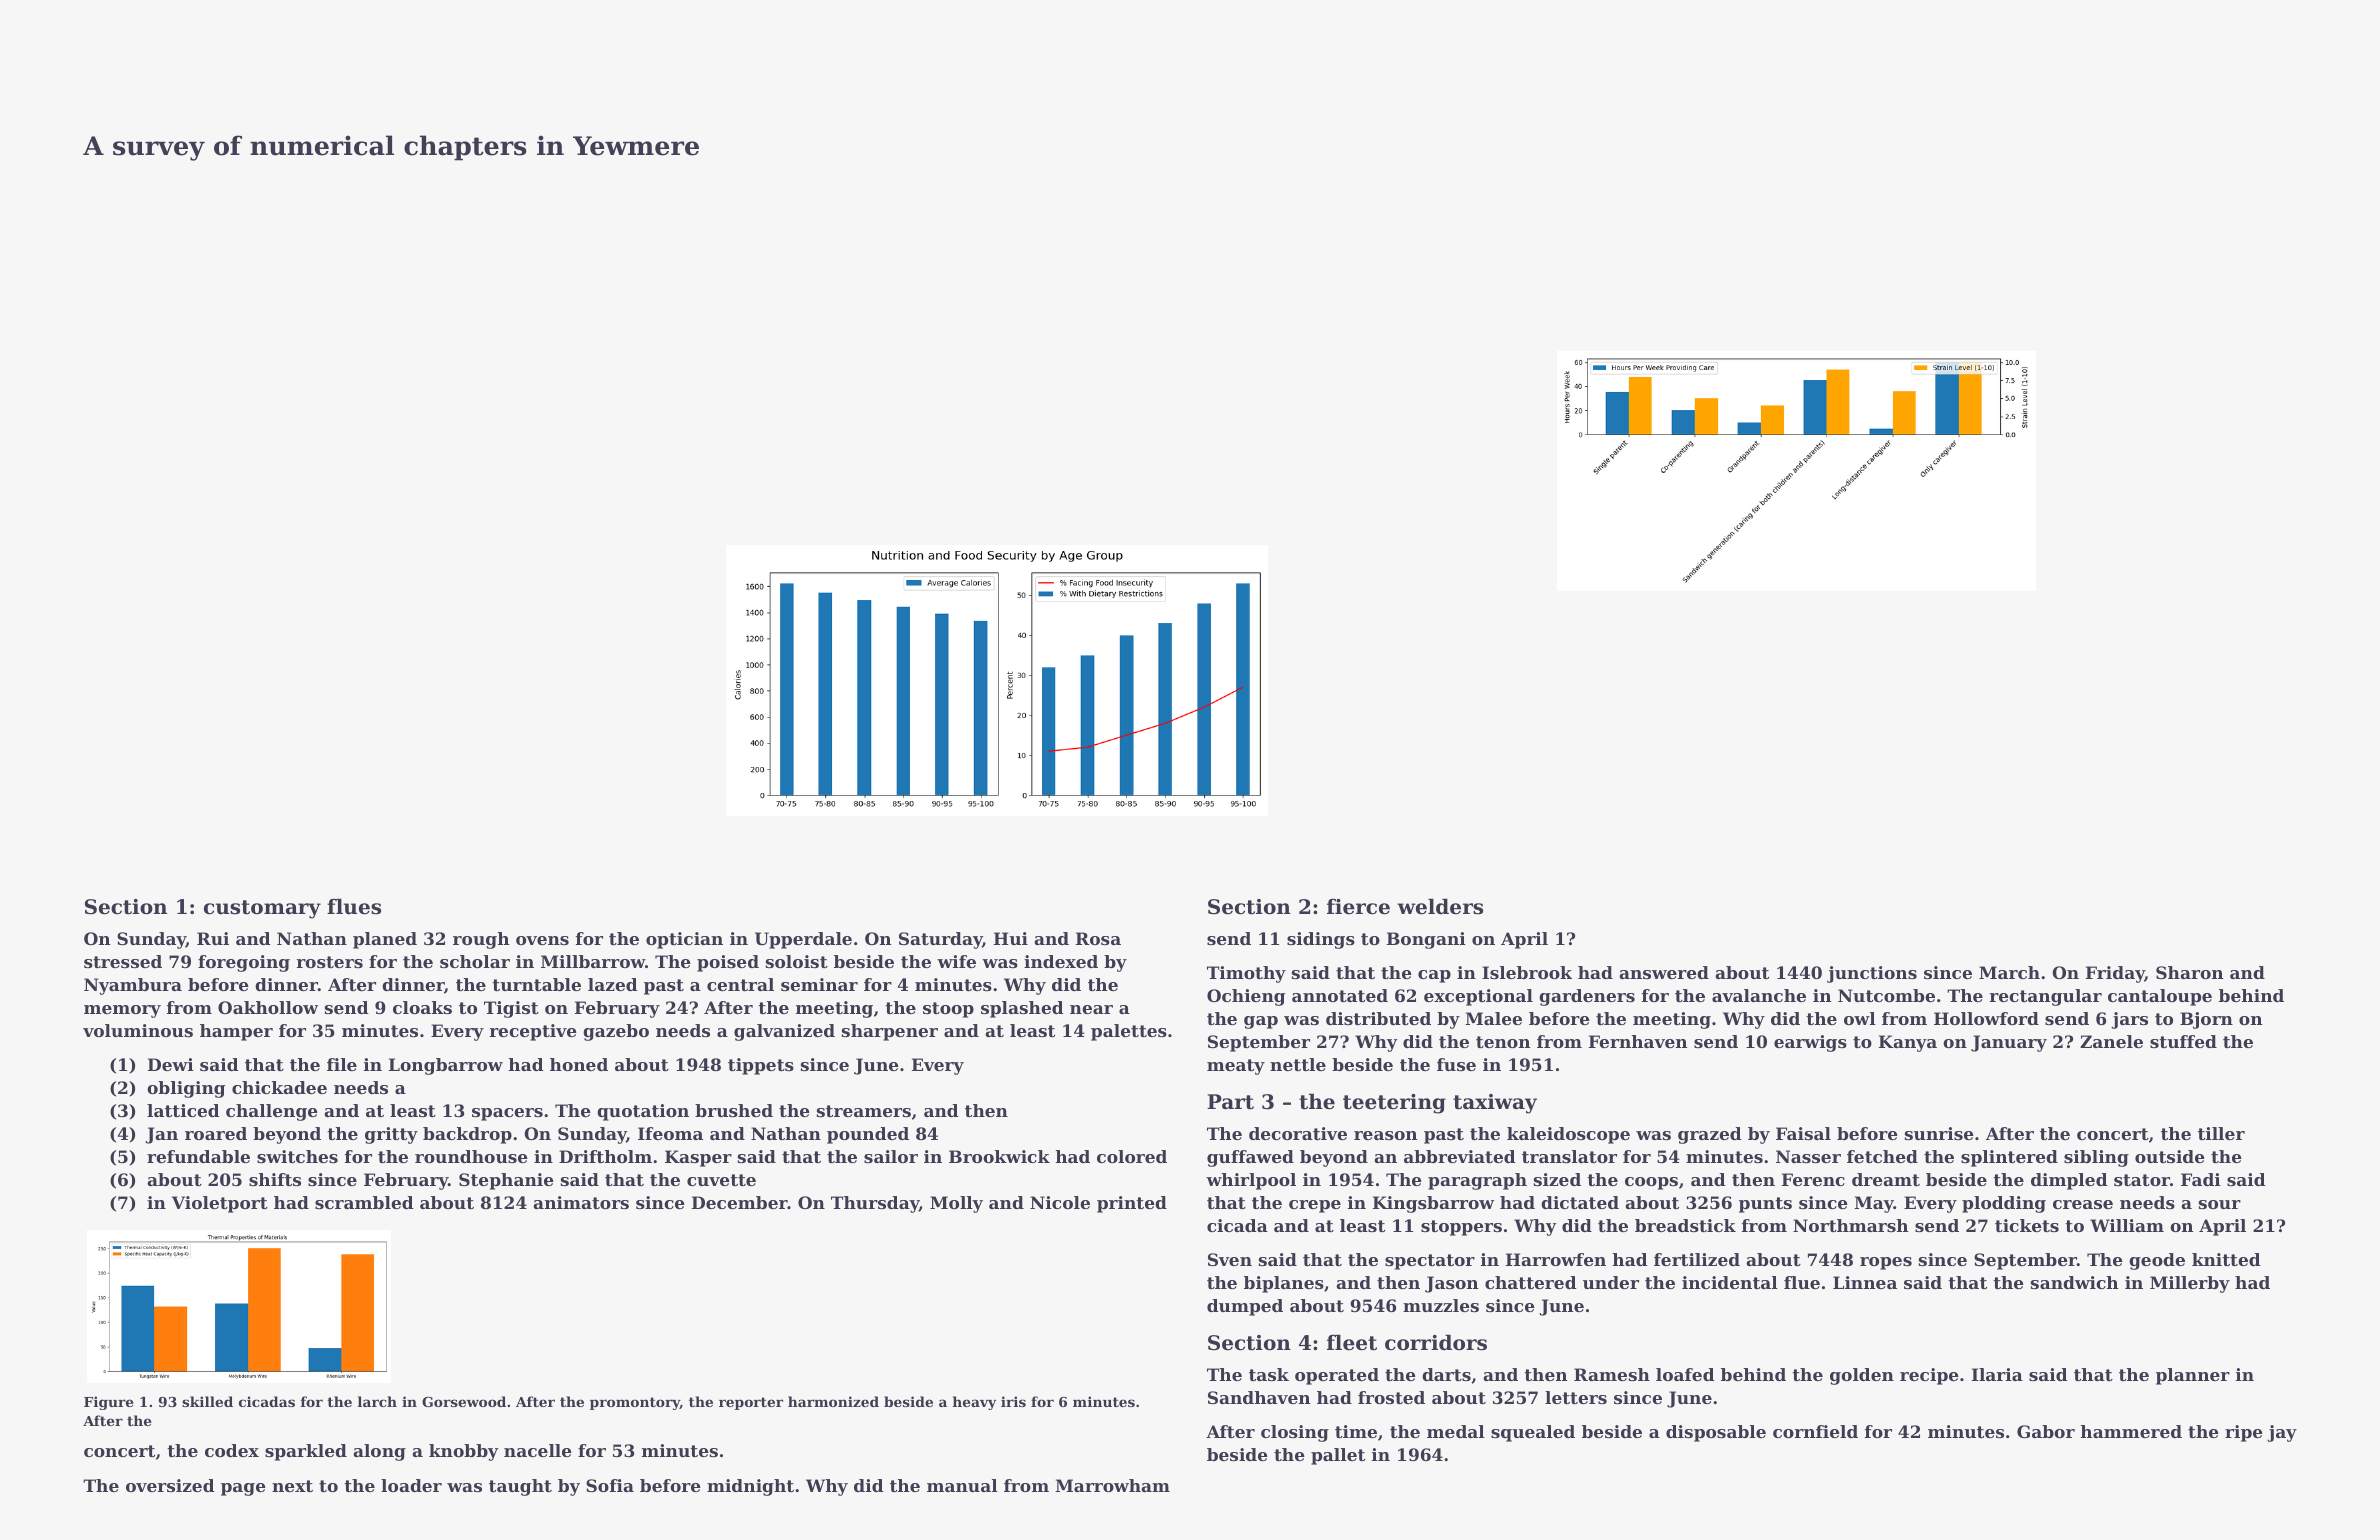 Image resolution: width=2380 pixels, height=1540 pixels. What do you see at coordinates (364, 1202) in the screenshot?
I see `scrambled` at bounding box center [364, 1202].
